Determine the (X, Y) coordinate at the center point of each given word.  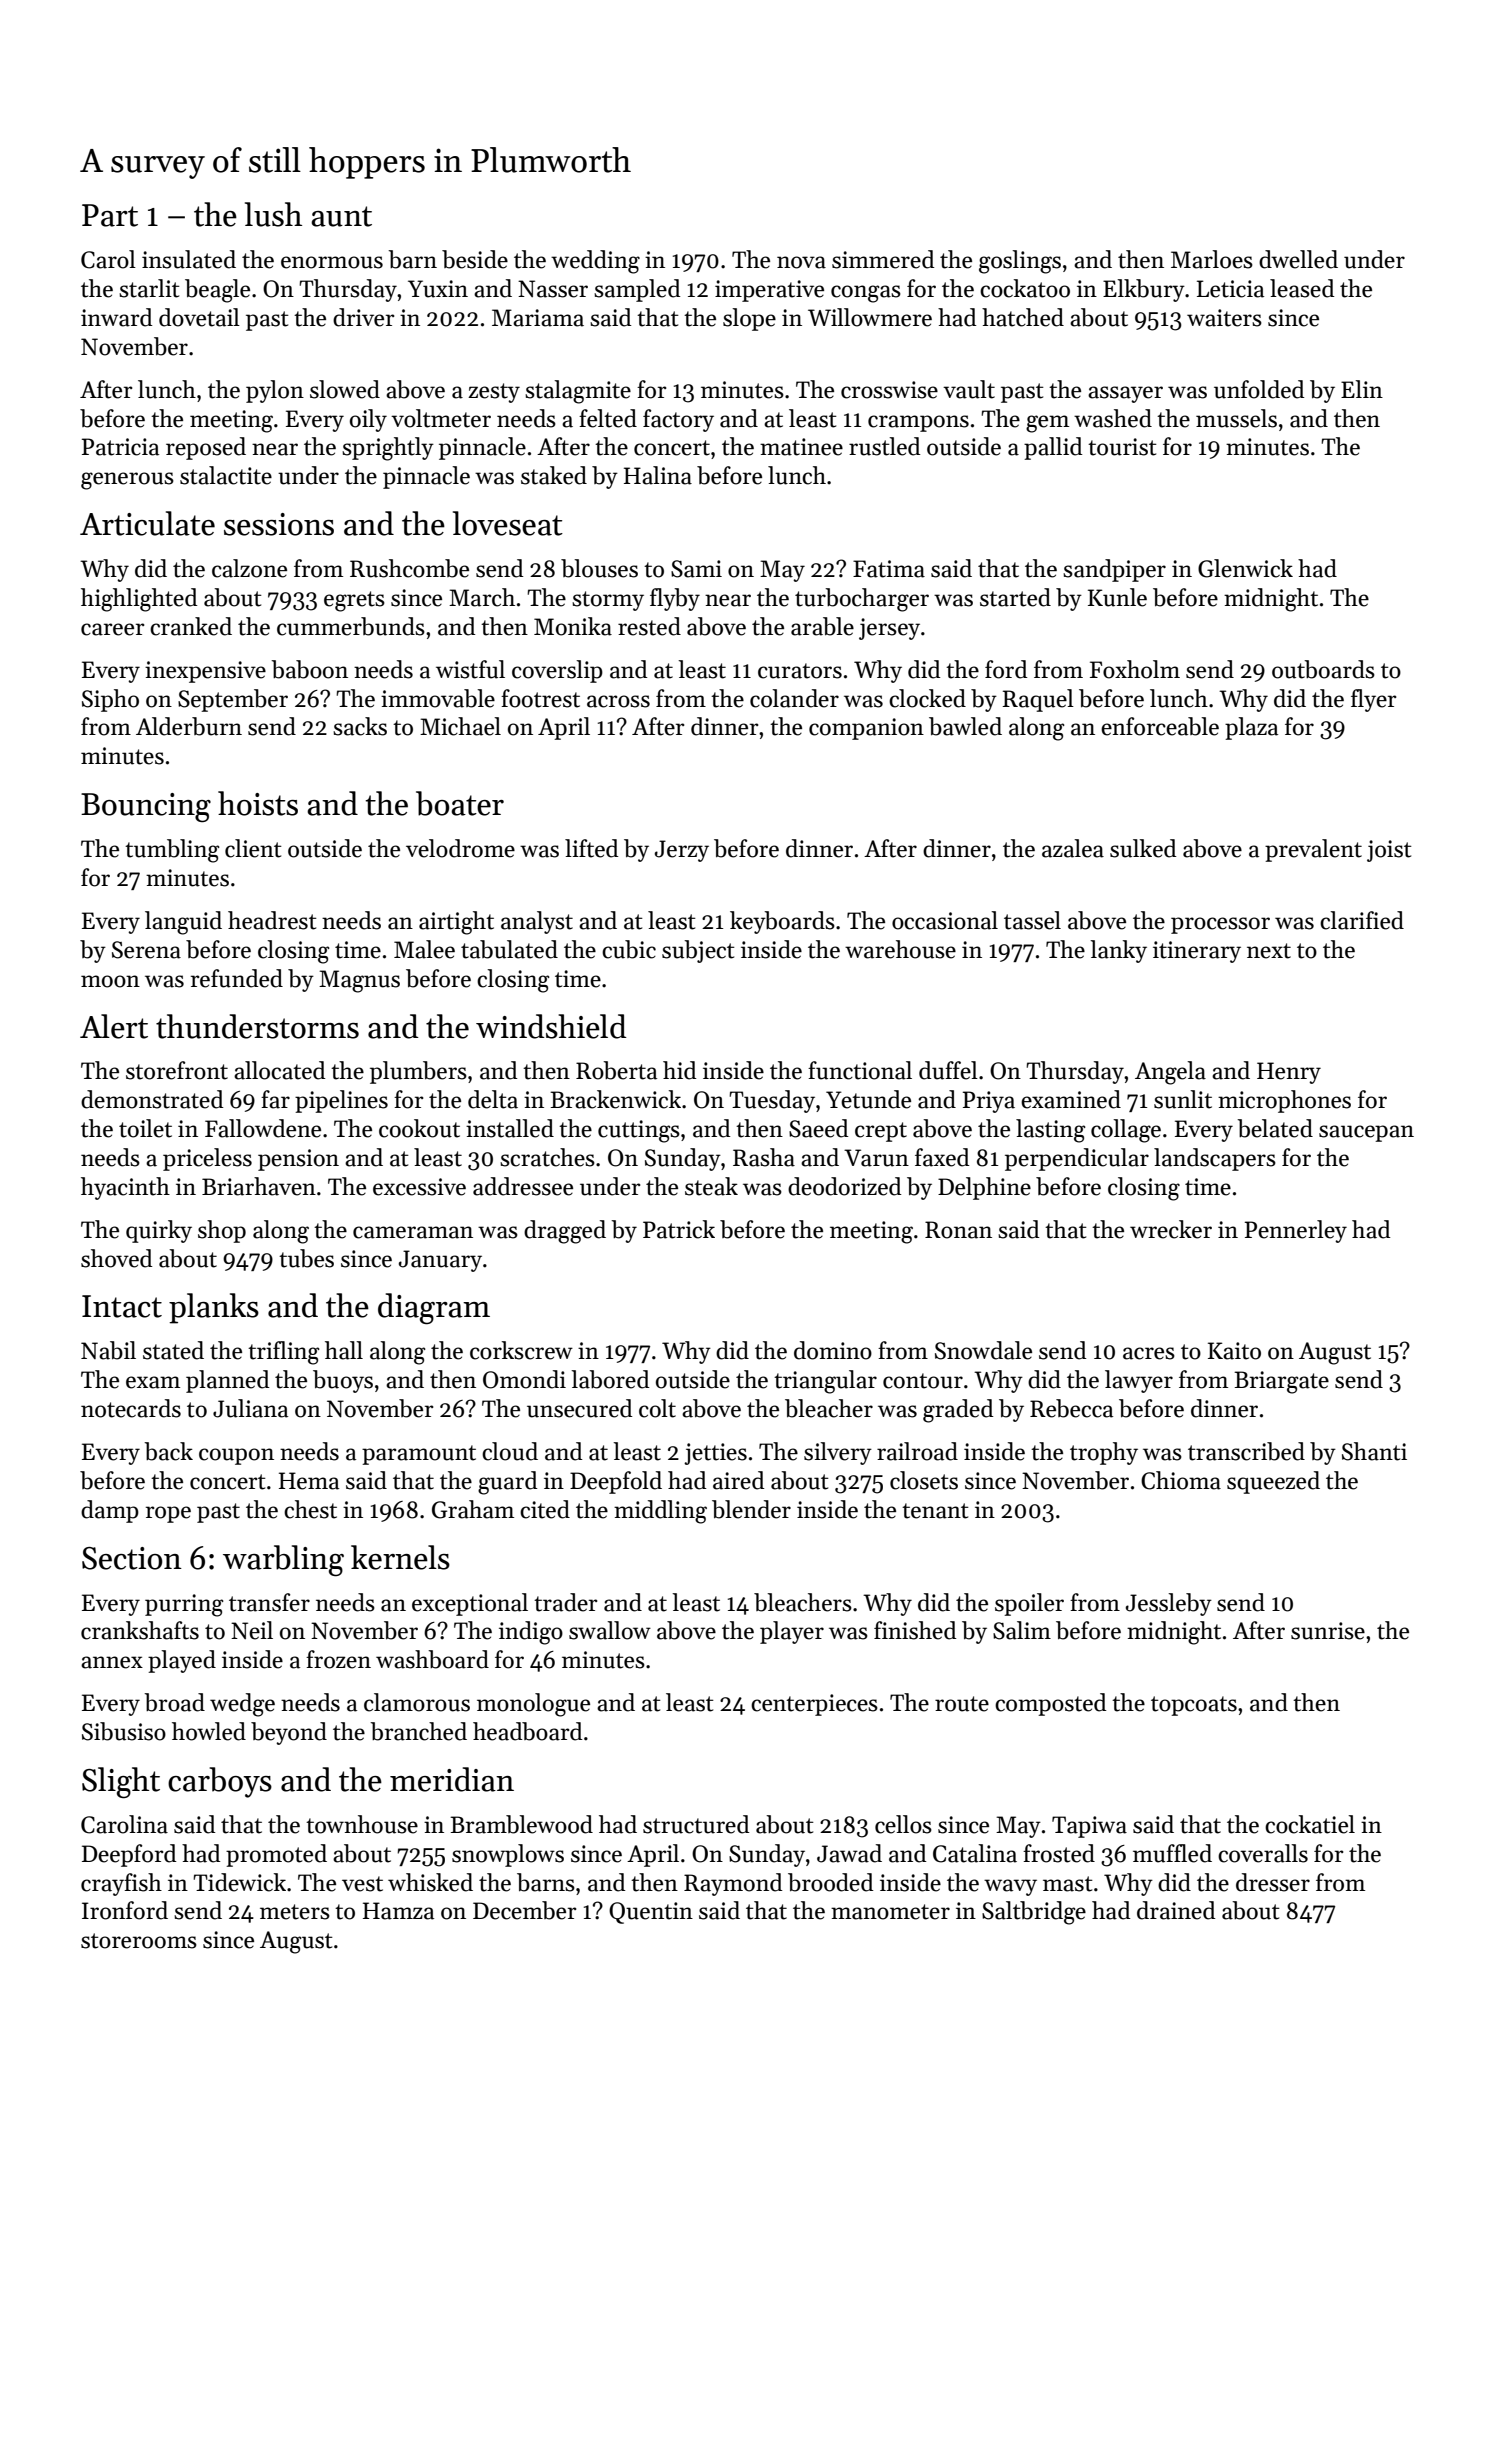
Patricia (120, 447)
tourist (1122, 447)
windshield (551, 1026)
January (440, 1261)
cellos (903, 1824)
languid (183, 923)
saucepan (1366, 1133)
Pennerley (1296, 1231)
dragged (565, 1232)
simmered (883, 259)
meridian (452, 1779)
